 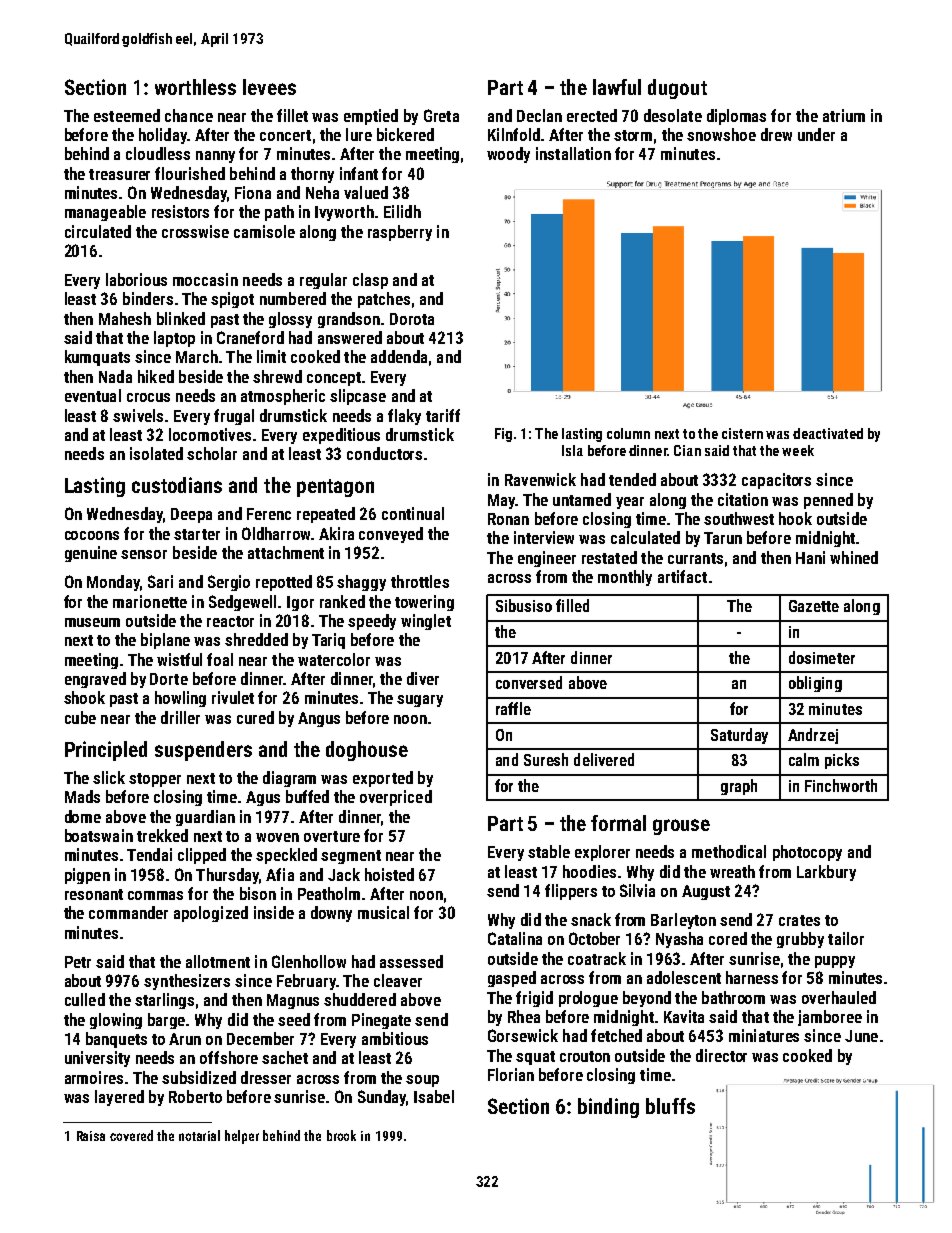 I want to click on Ivyworth, so click(x=344, y=213).
